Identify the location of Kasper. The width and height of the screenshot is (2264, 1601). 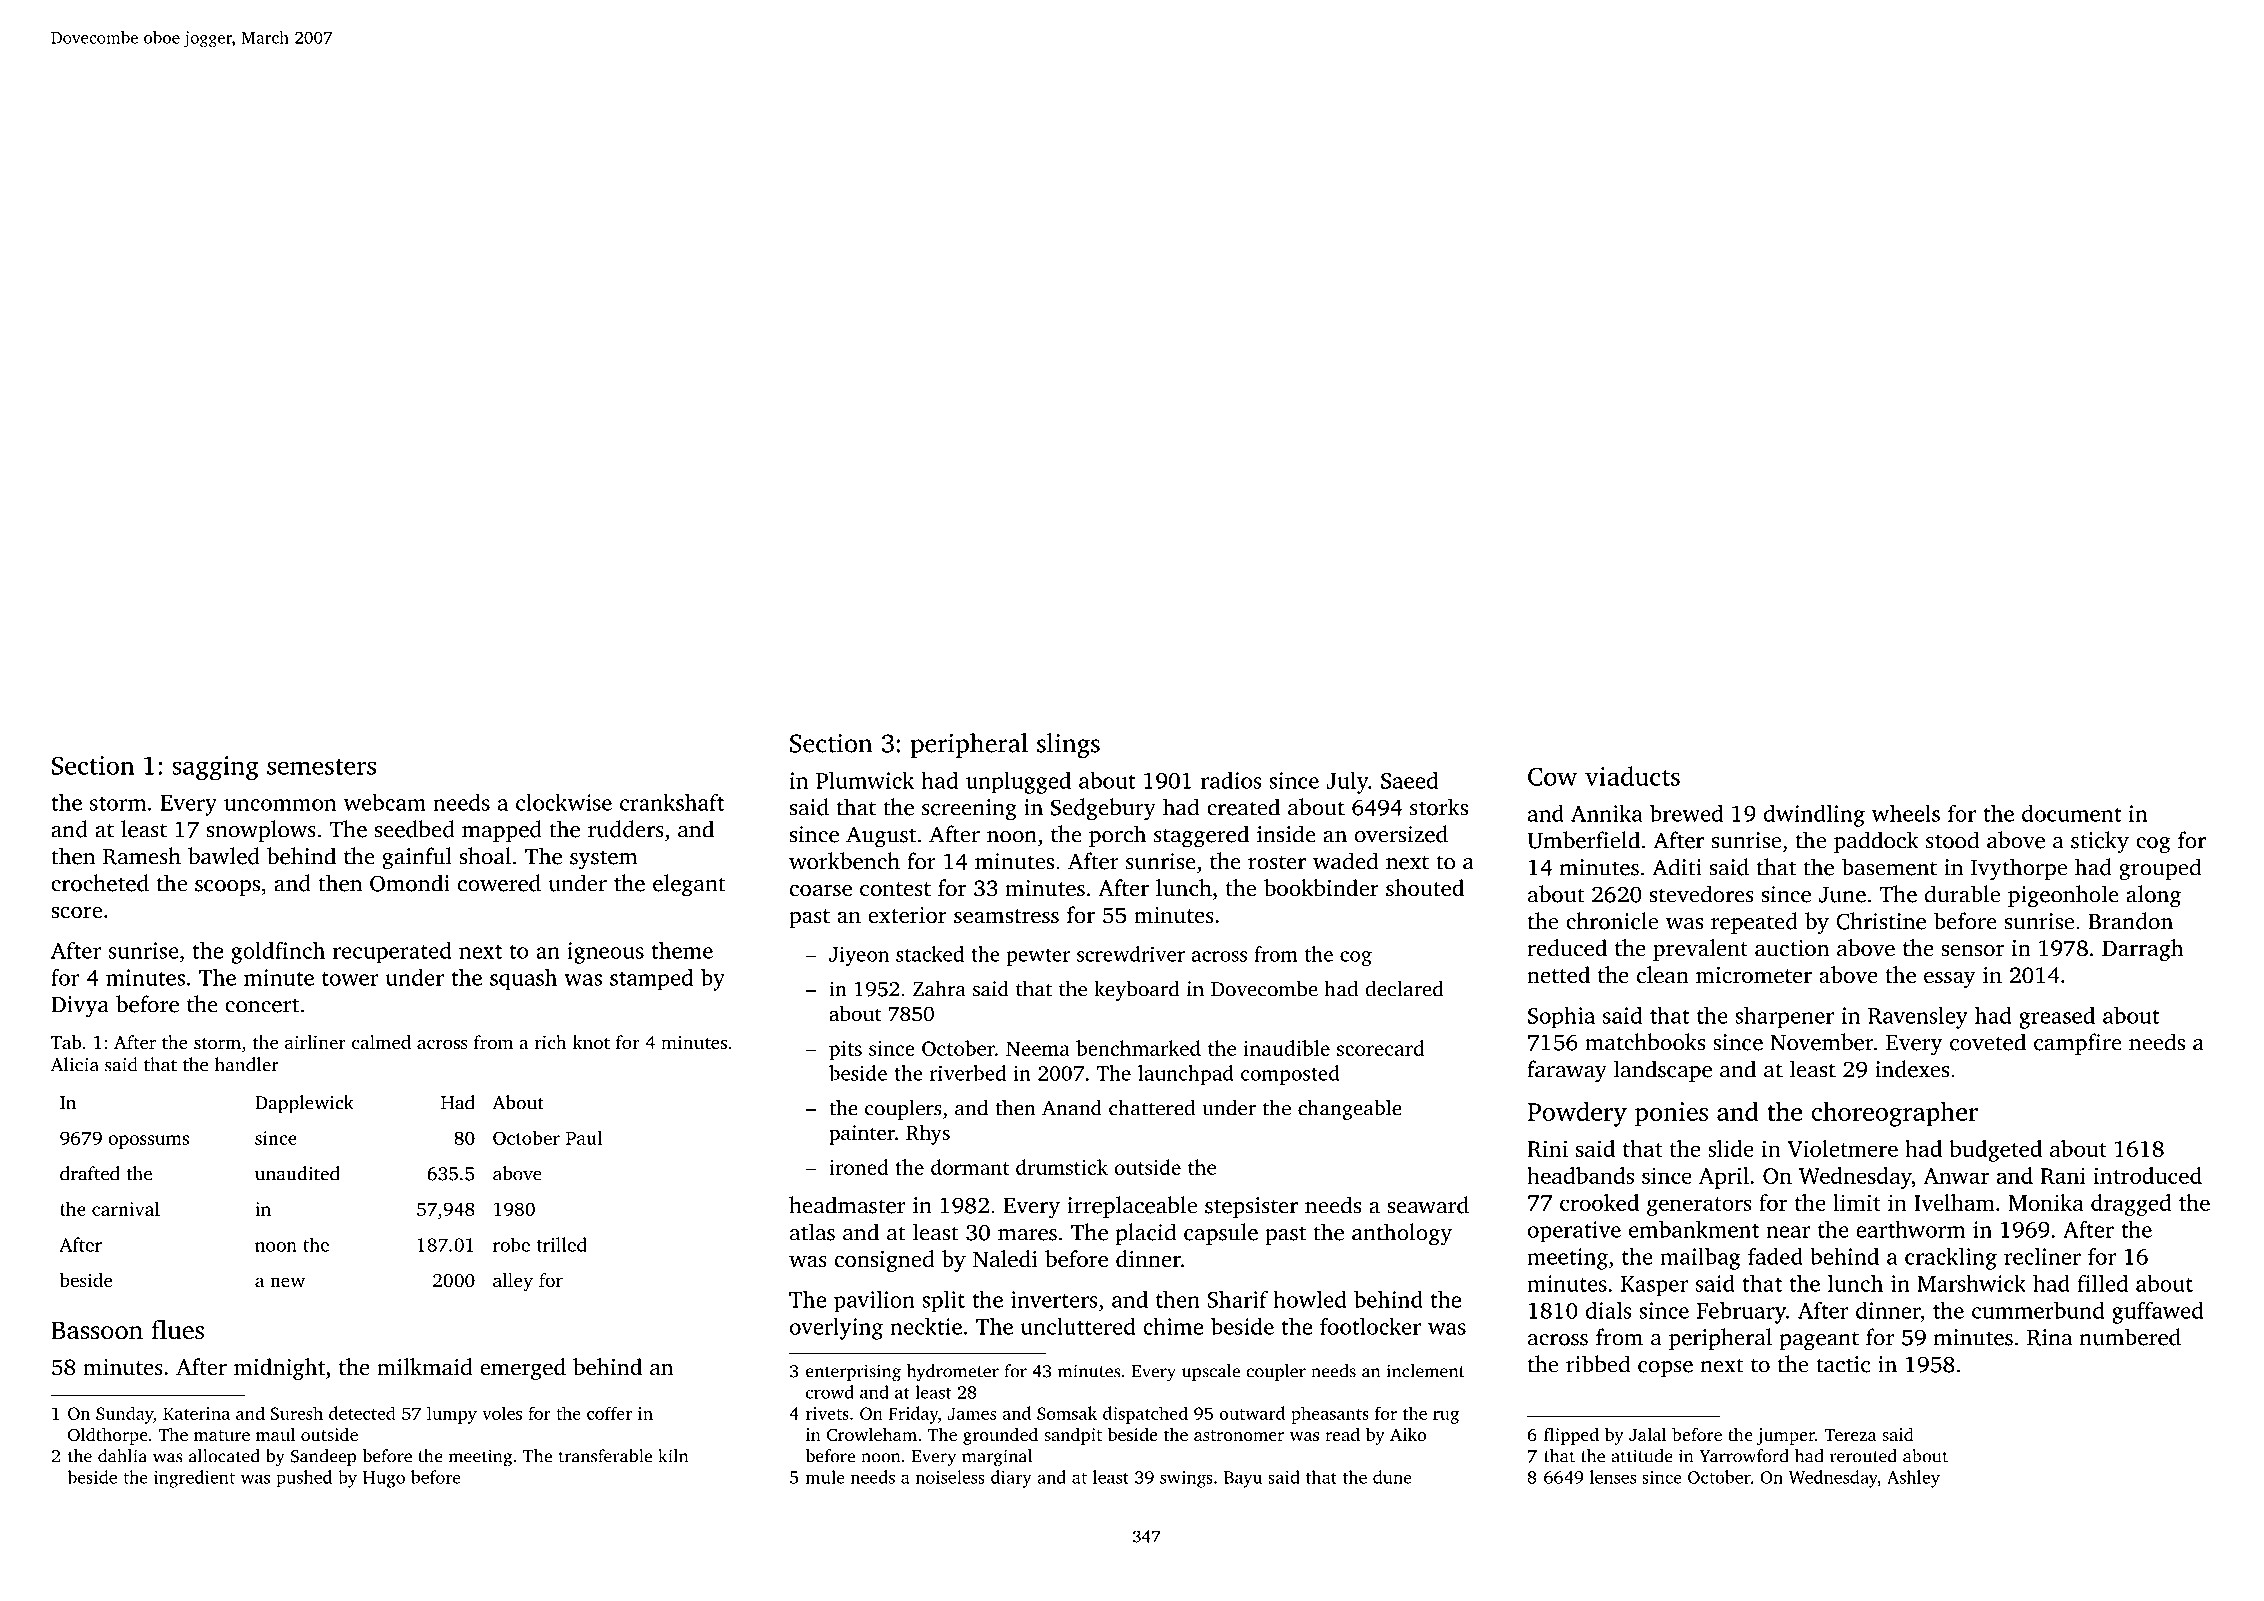
(1654, 1286).
